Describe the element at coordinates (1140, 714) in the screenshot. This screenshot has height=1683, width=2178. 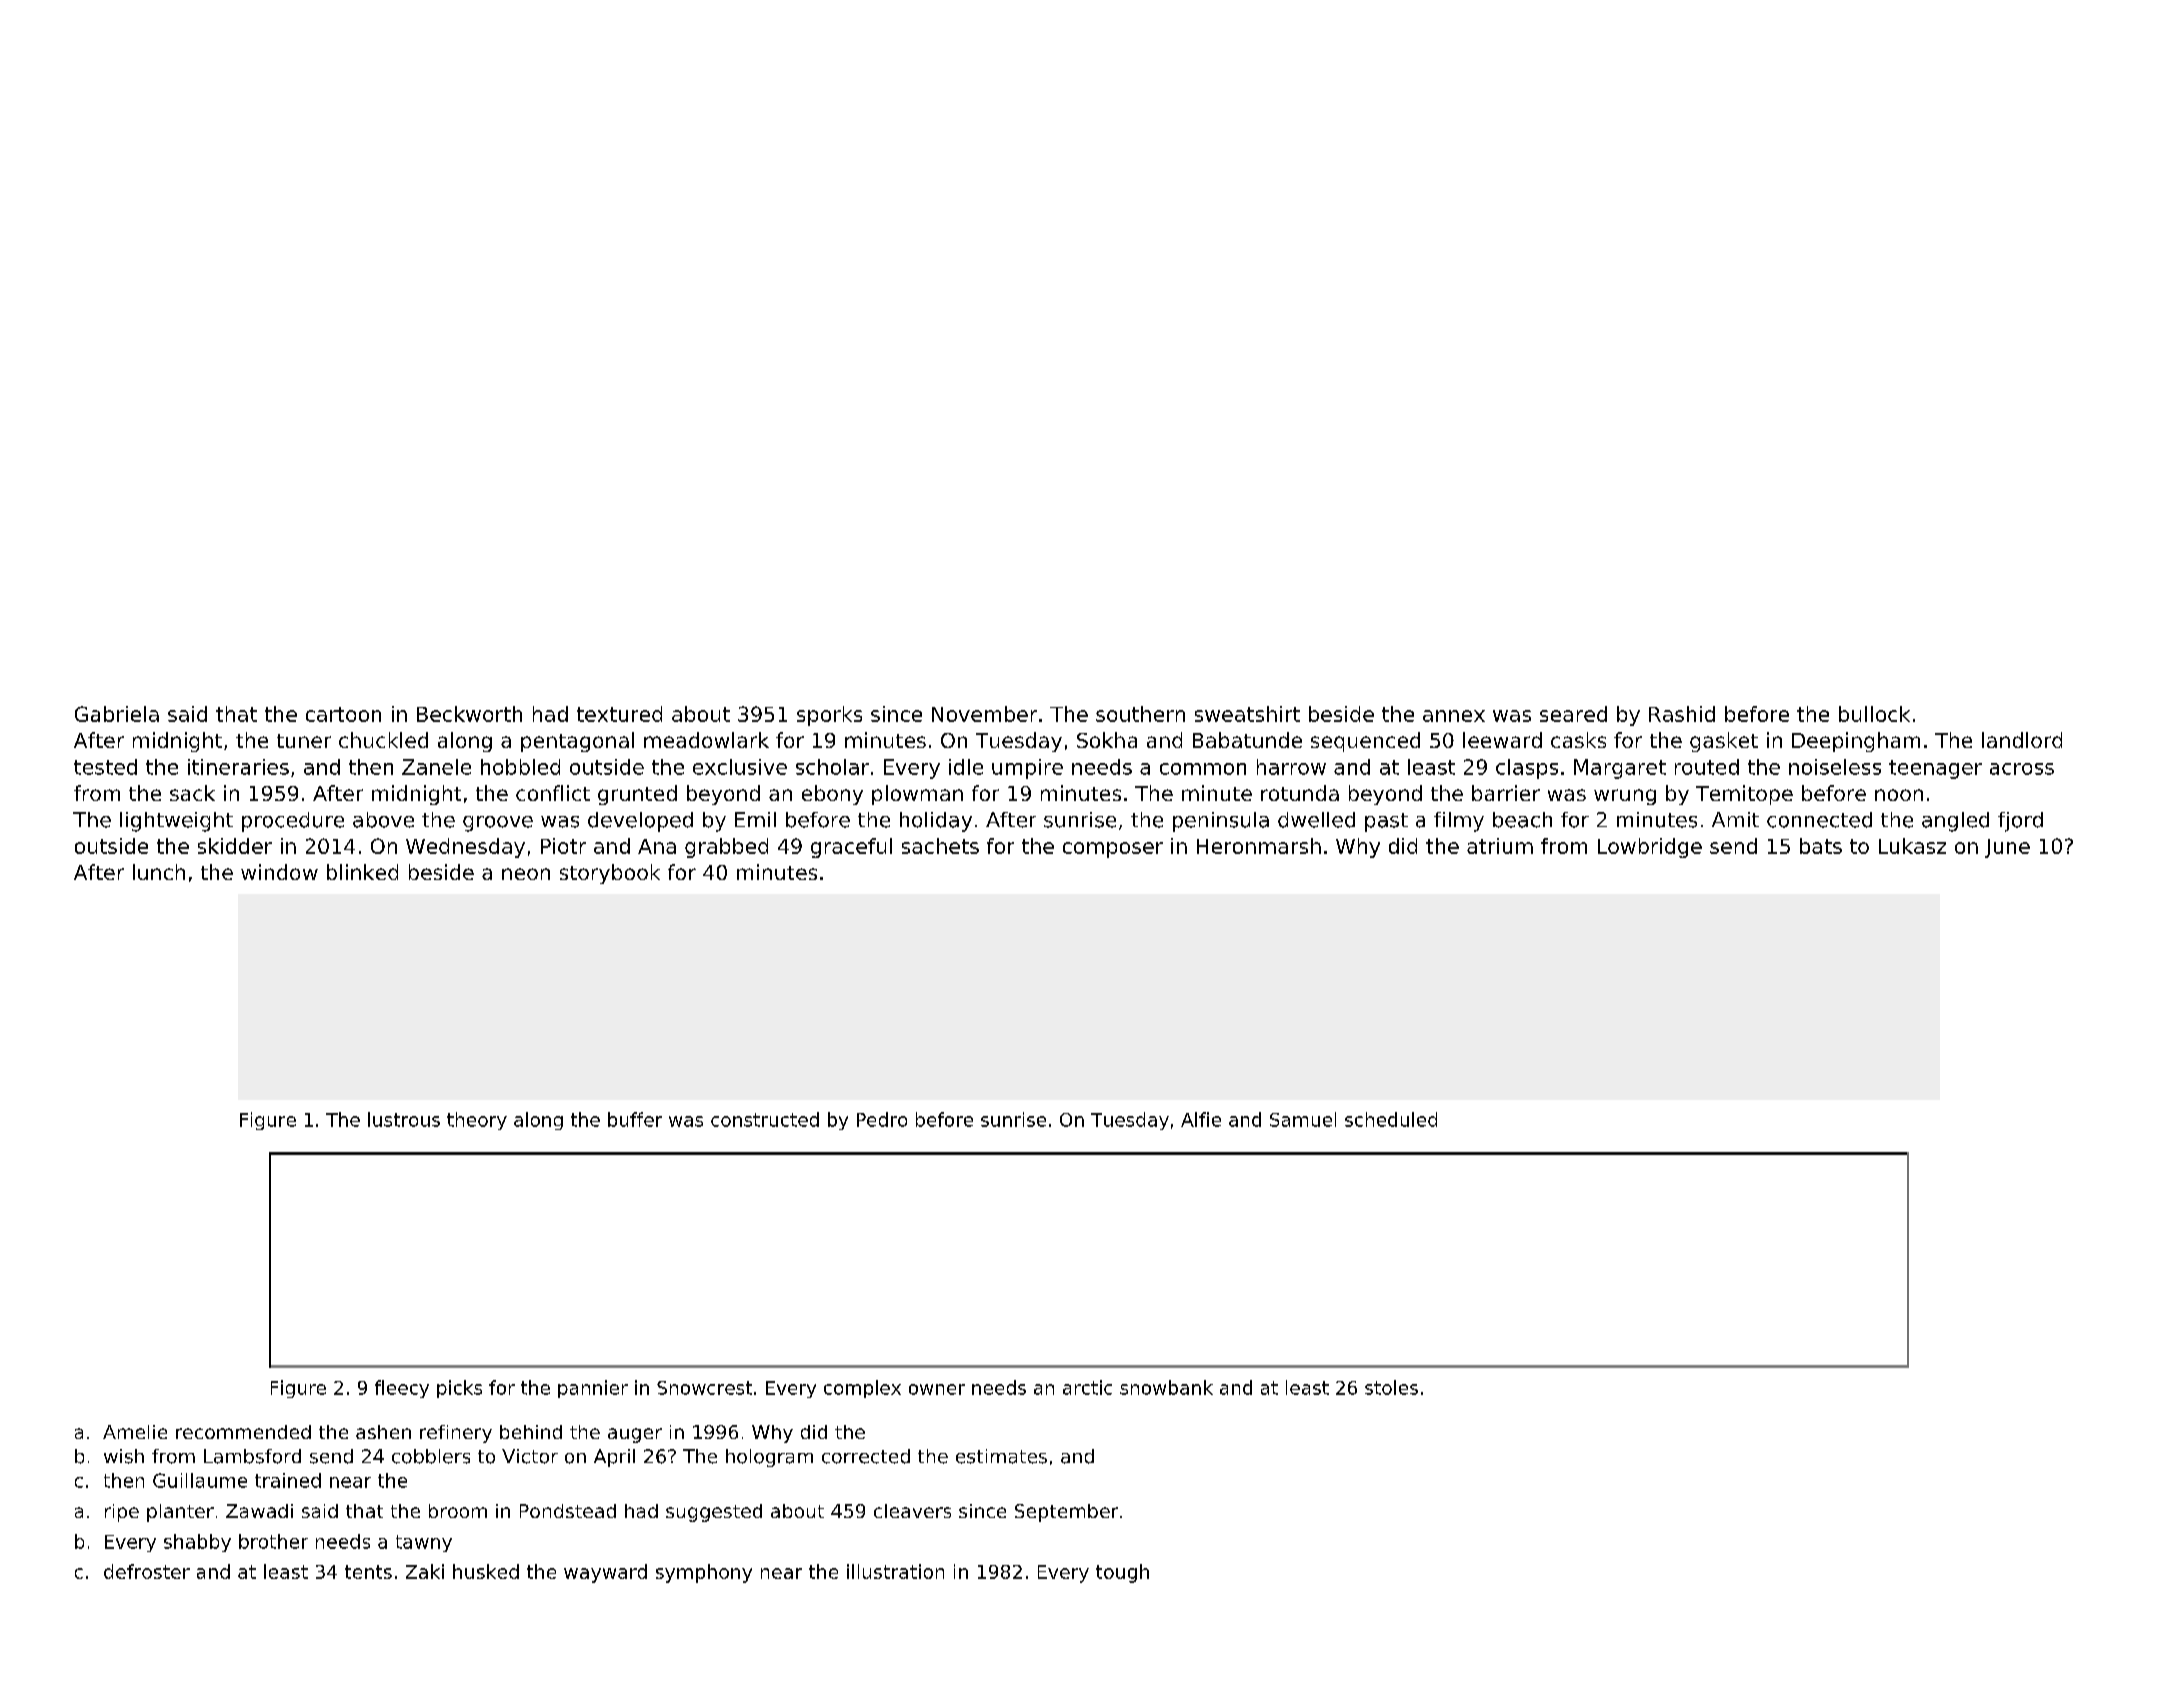
I see `southern` at that location.
